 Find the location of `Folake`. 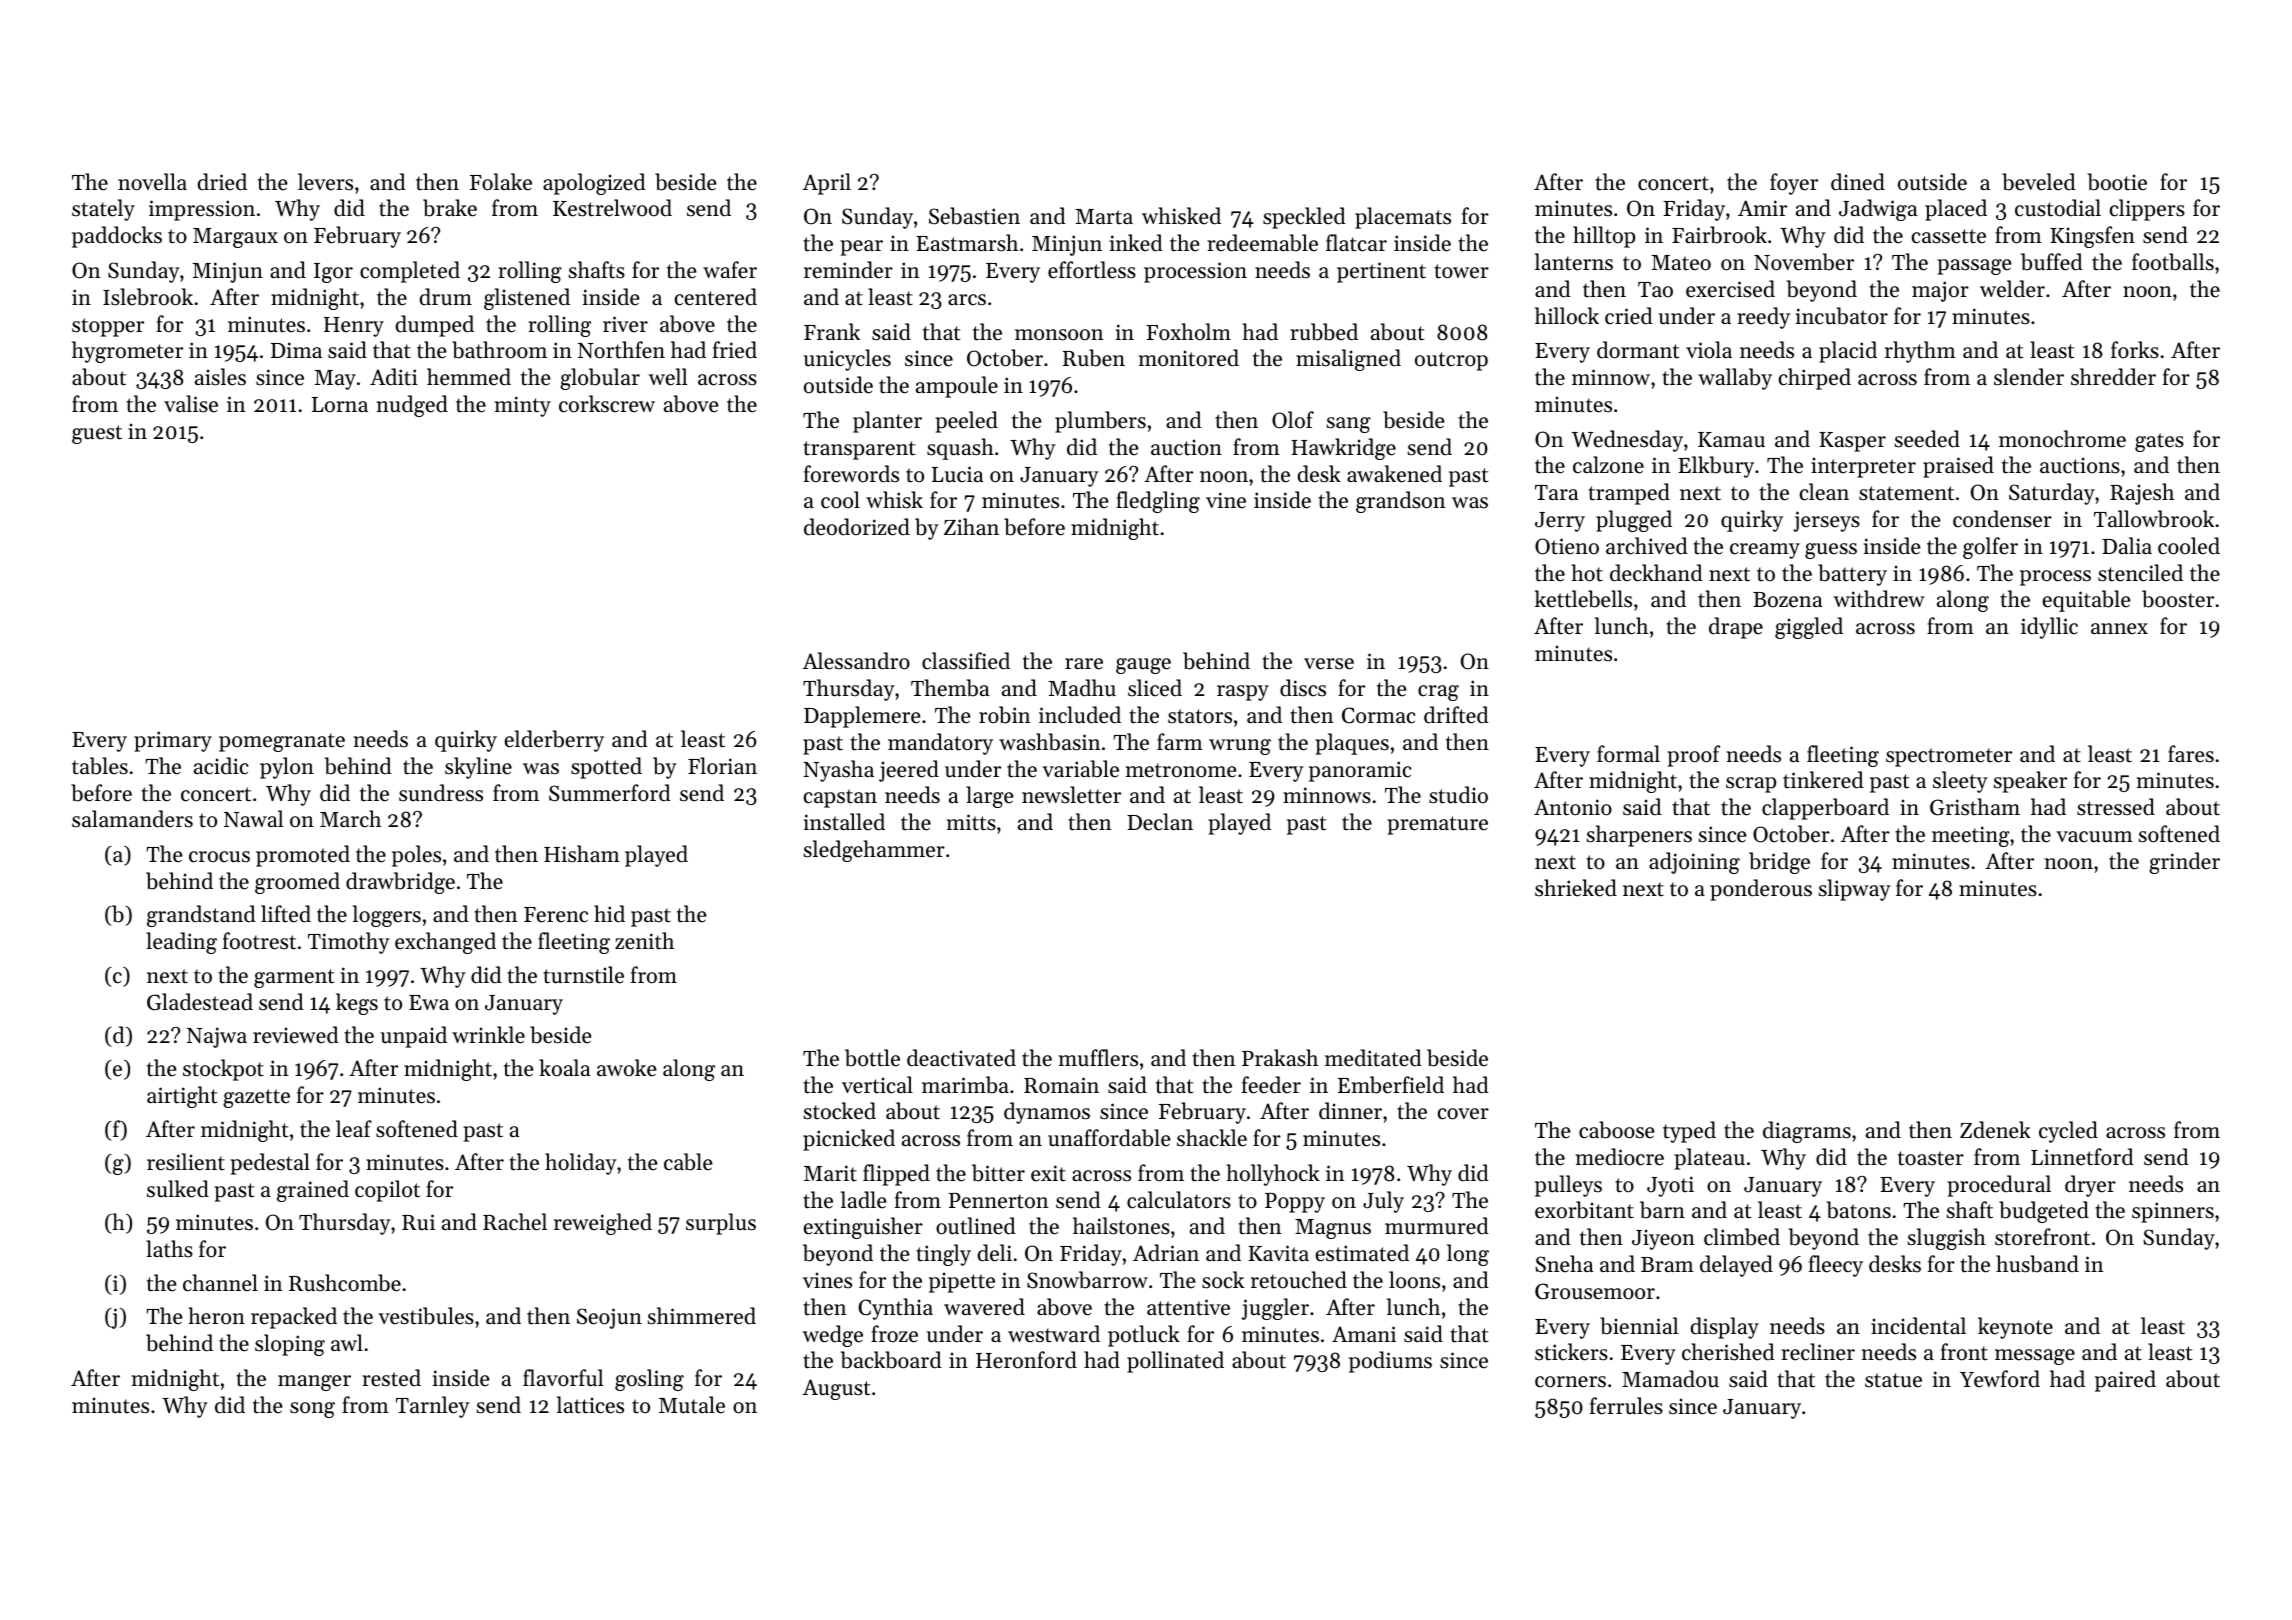

Folake is located at coordinates (501, 182).
